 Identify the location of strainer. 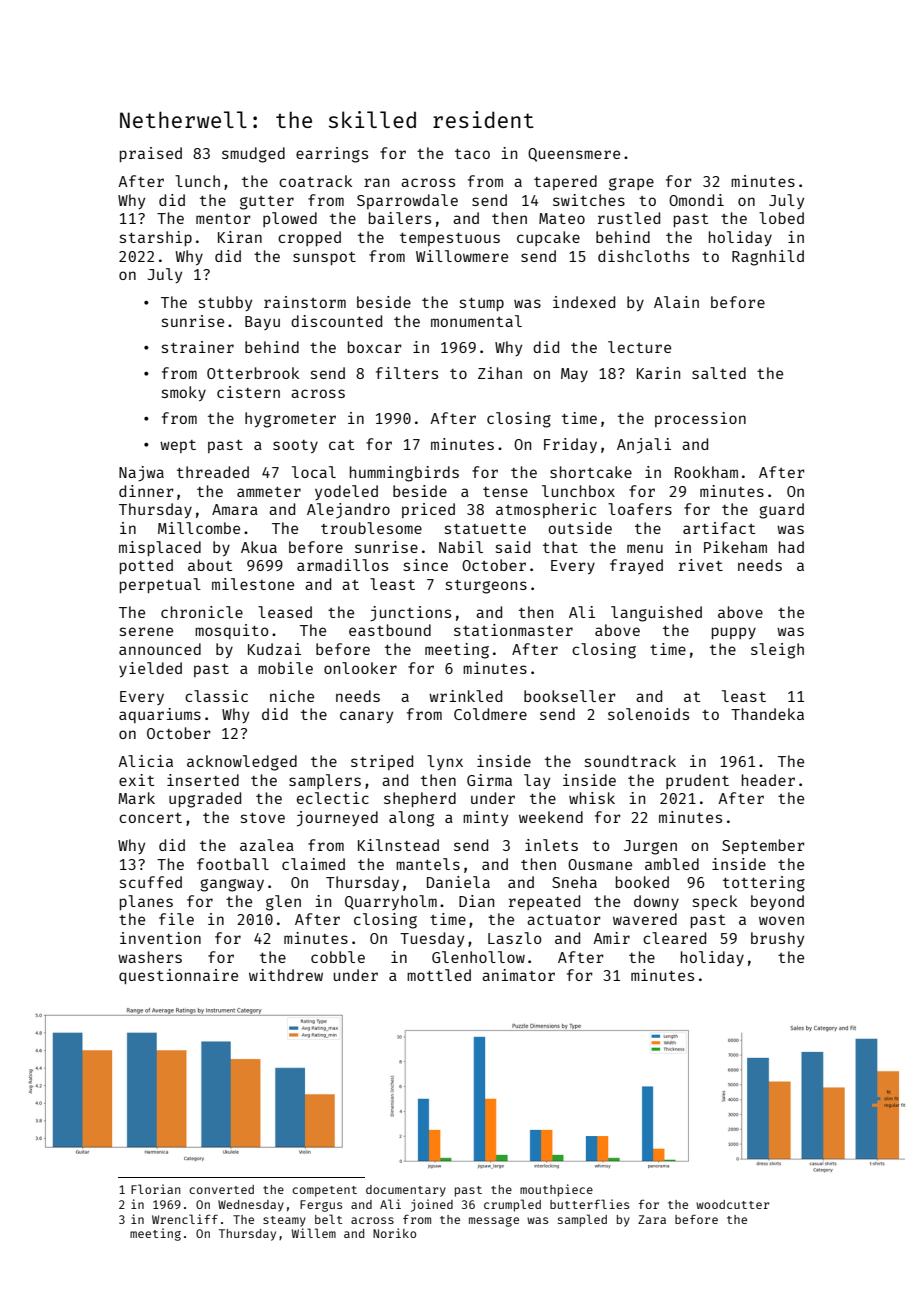
(198, 347).
